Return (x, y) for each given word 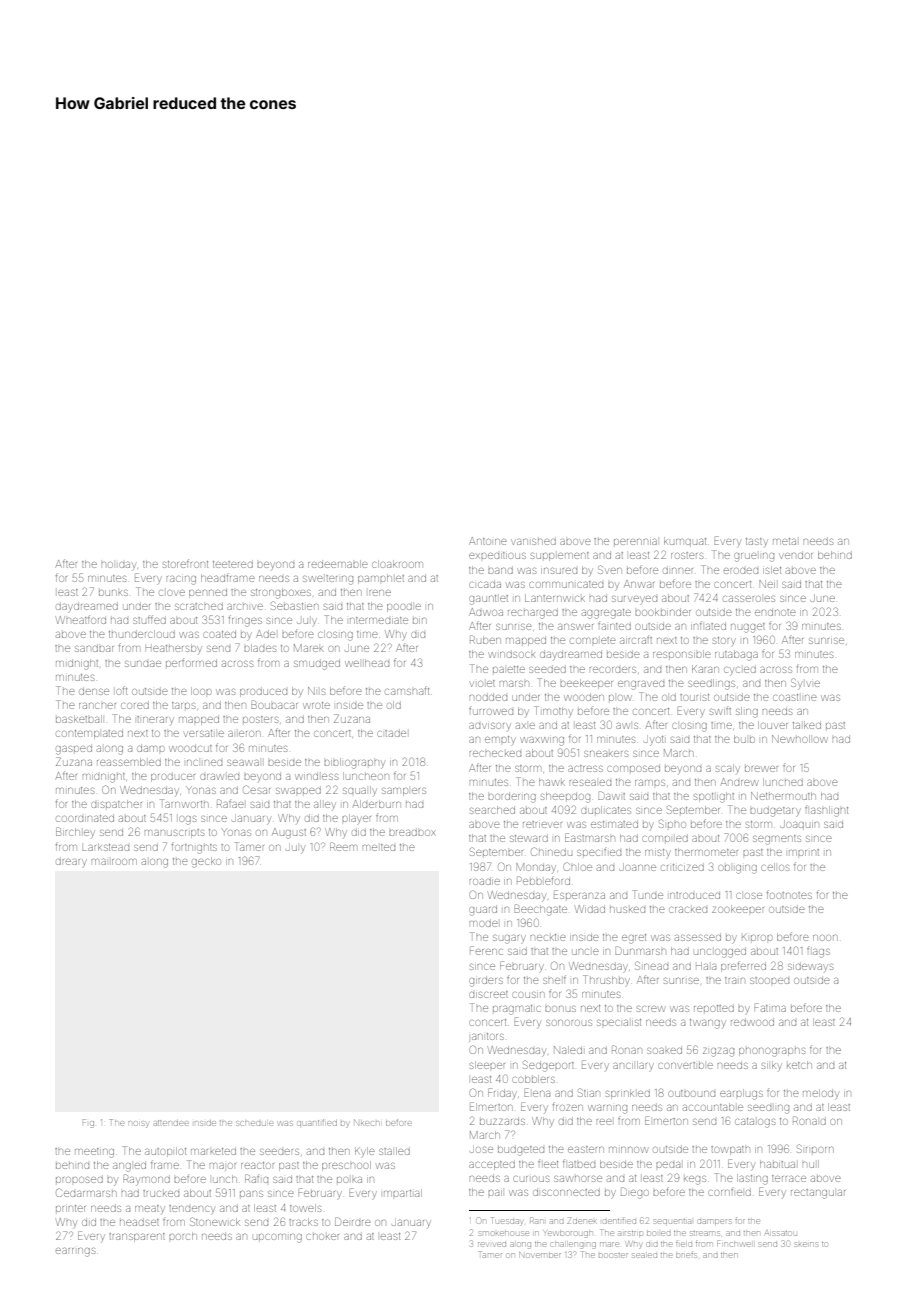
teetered (233, 564)
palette (509, 669)
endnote (775, 612)
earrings (75, 1252)
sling (747, 712)
